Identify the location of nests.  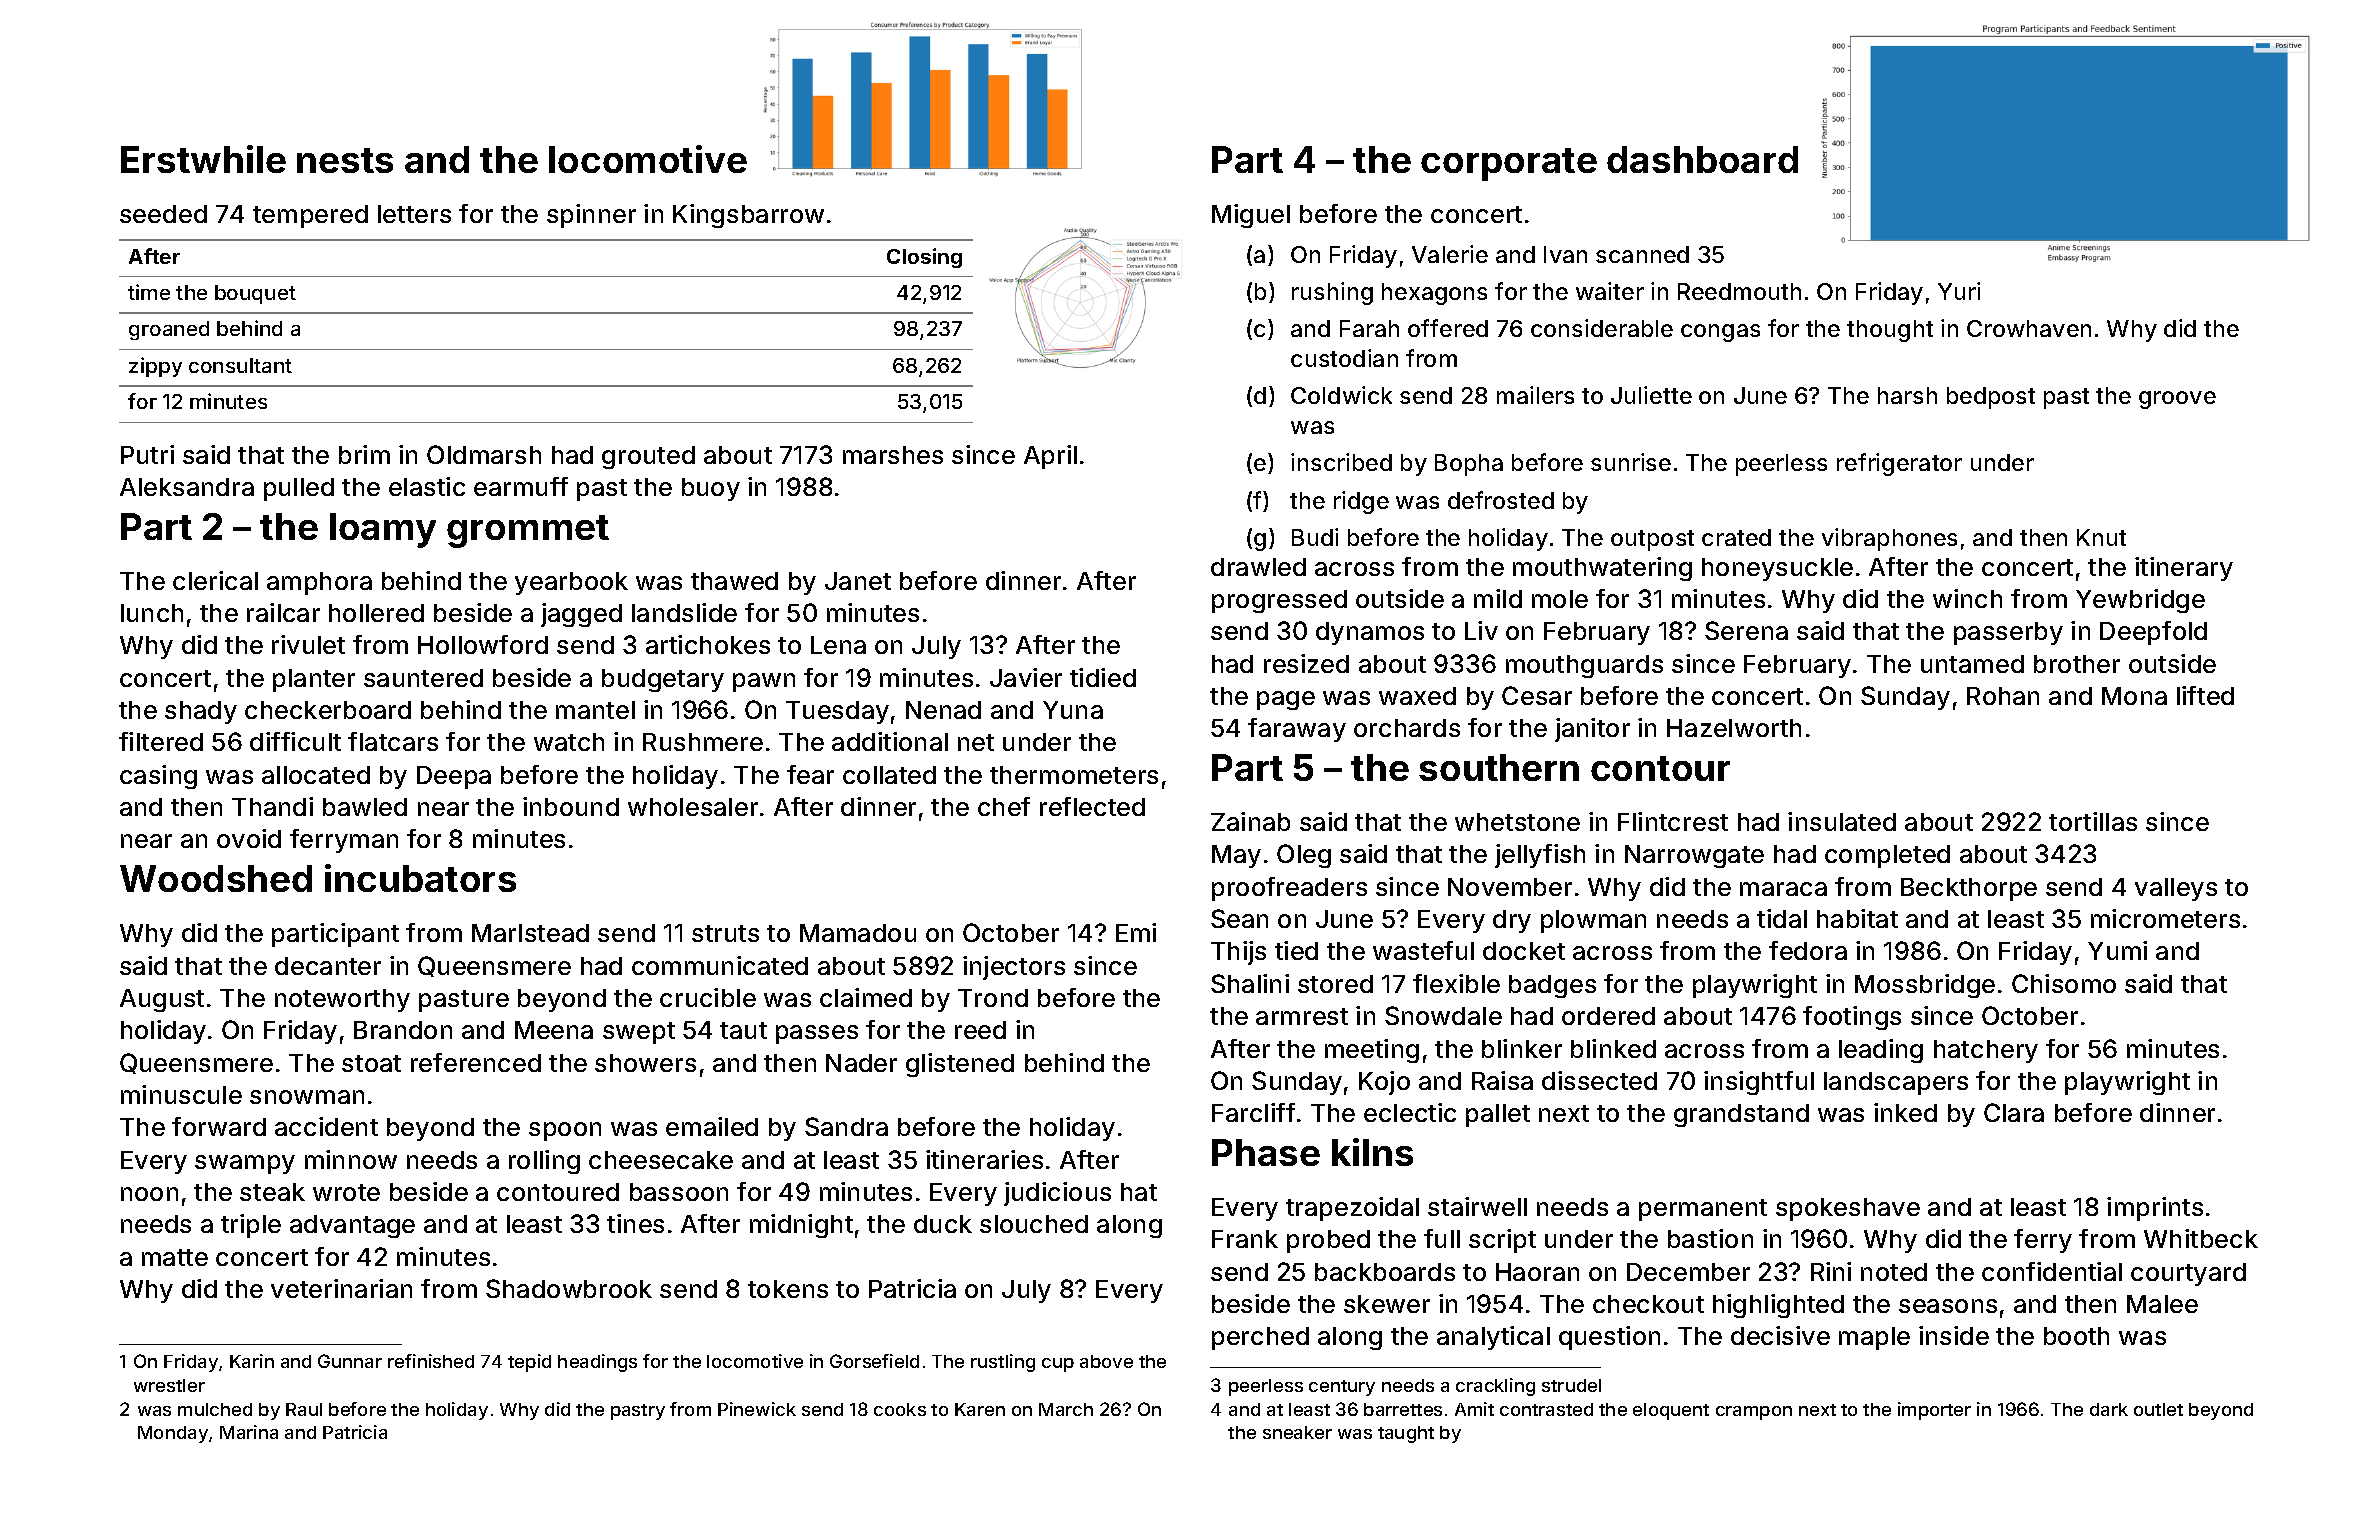
(345, 160).
